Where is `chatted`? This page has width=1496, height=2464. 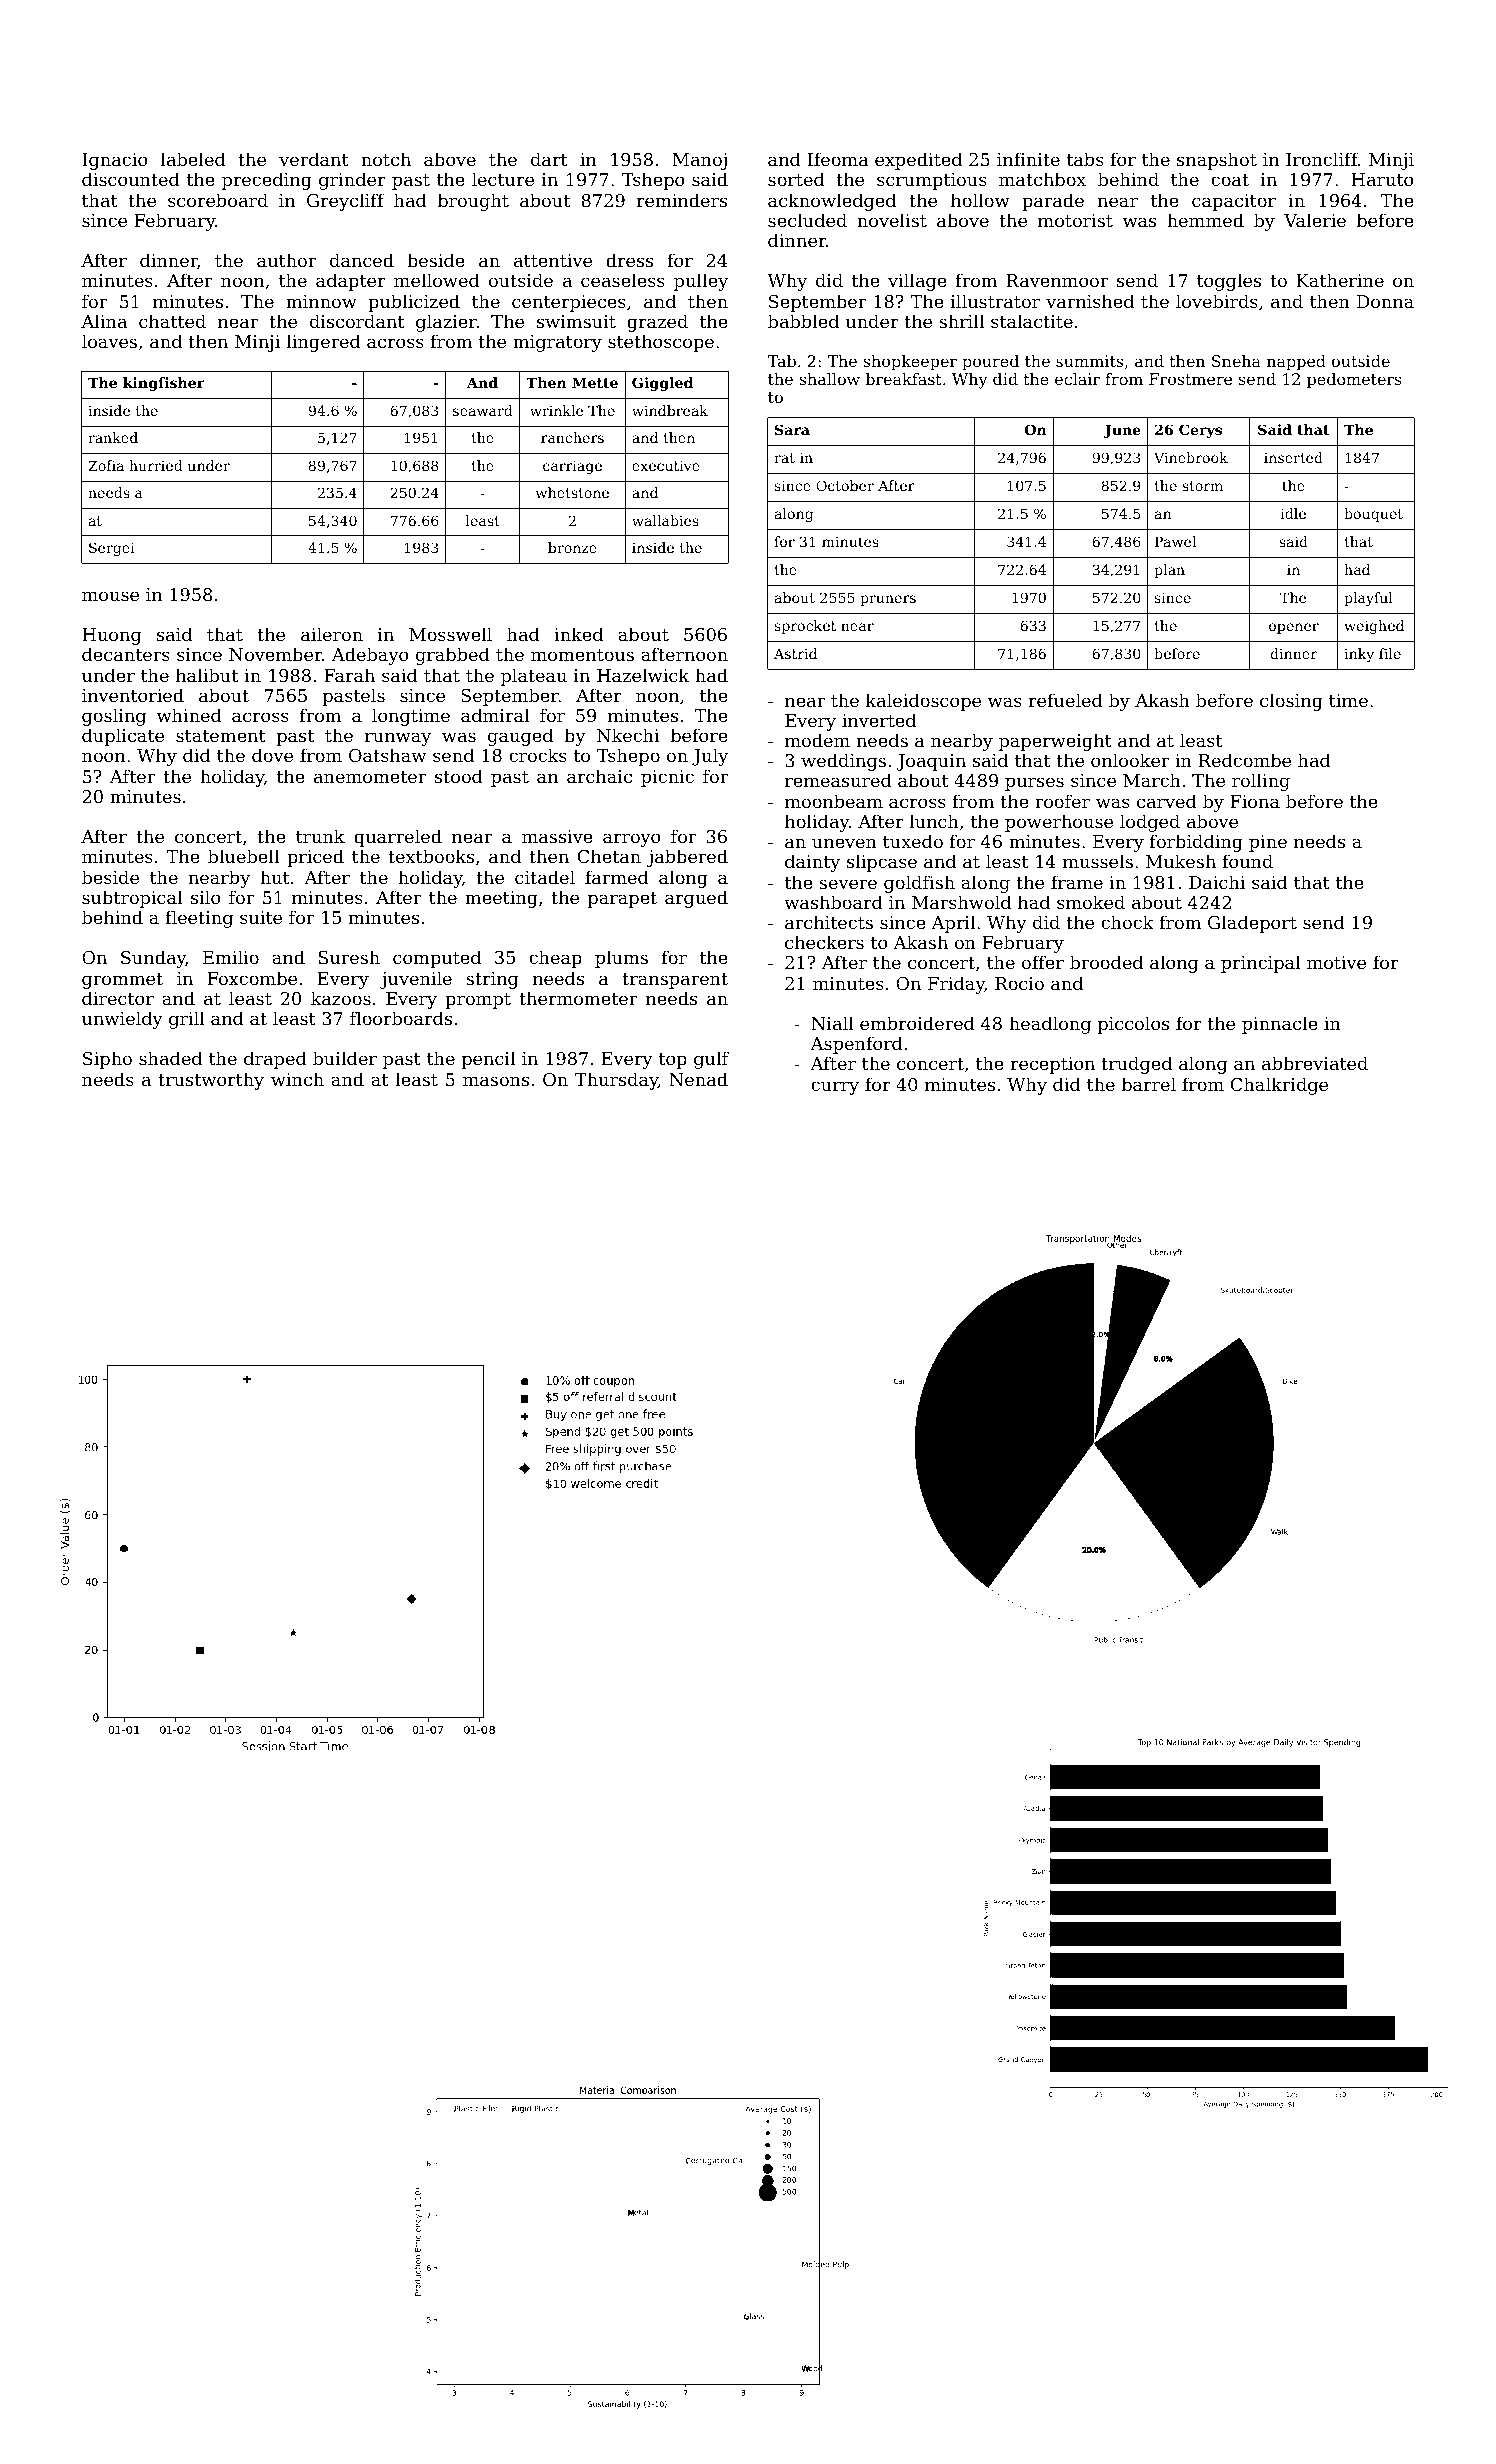 chatted is located at coordinates (172, 321).
